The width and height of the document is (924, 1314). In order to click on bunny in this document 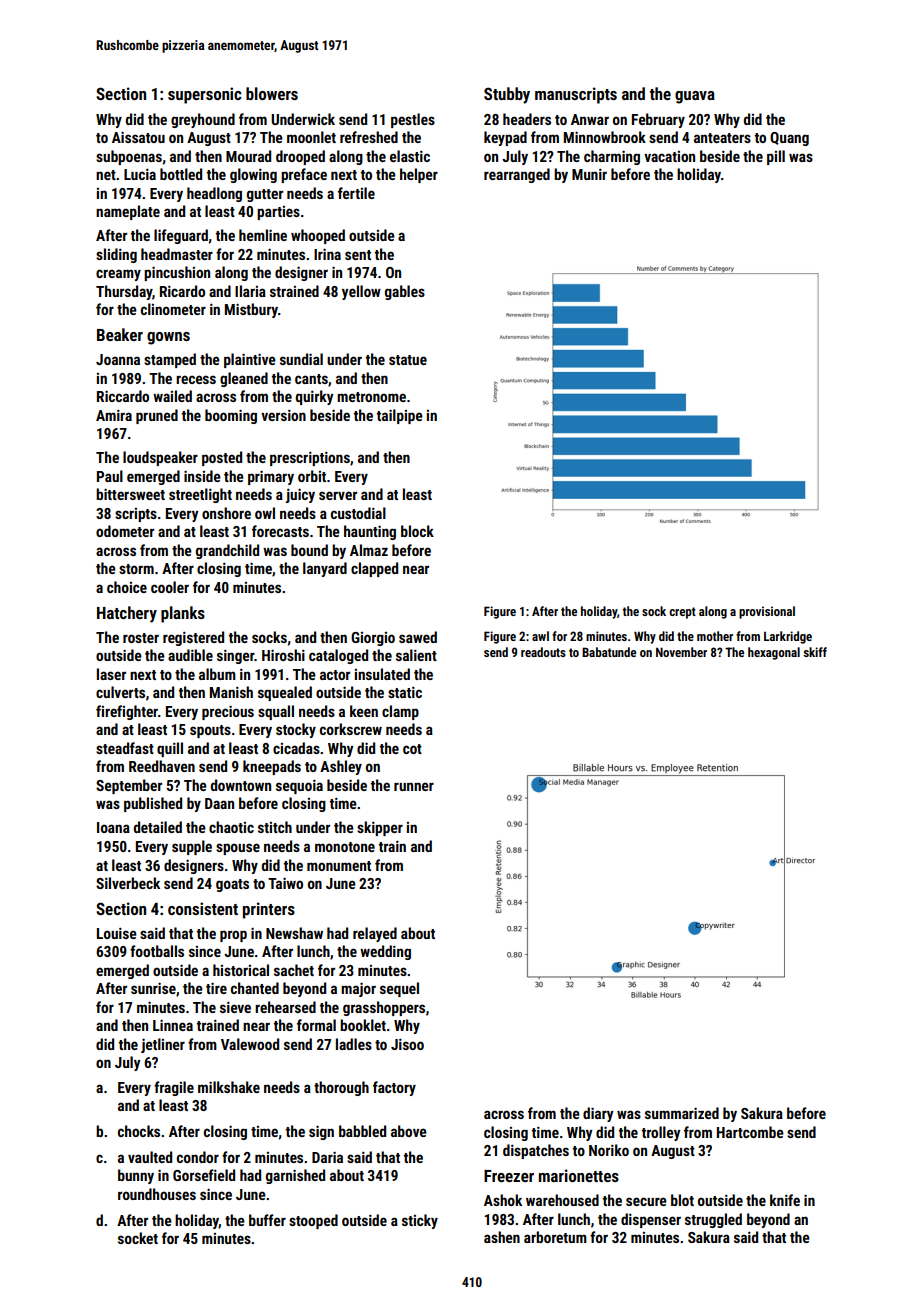, I will do `click(136, 1176)`.
